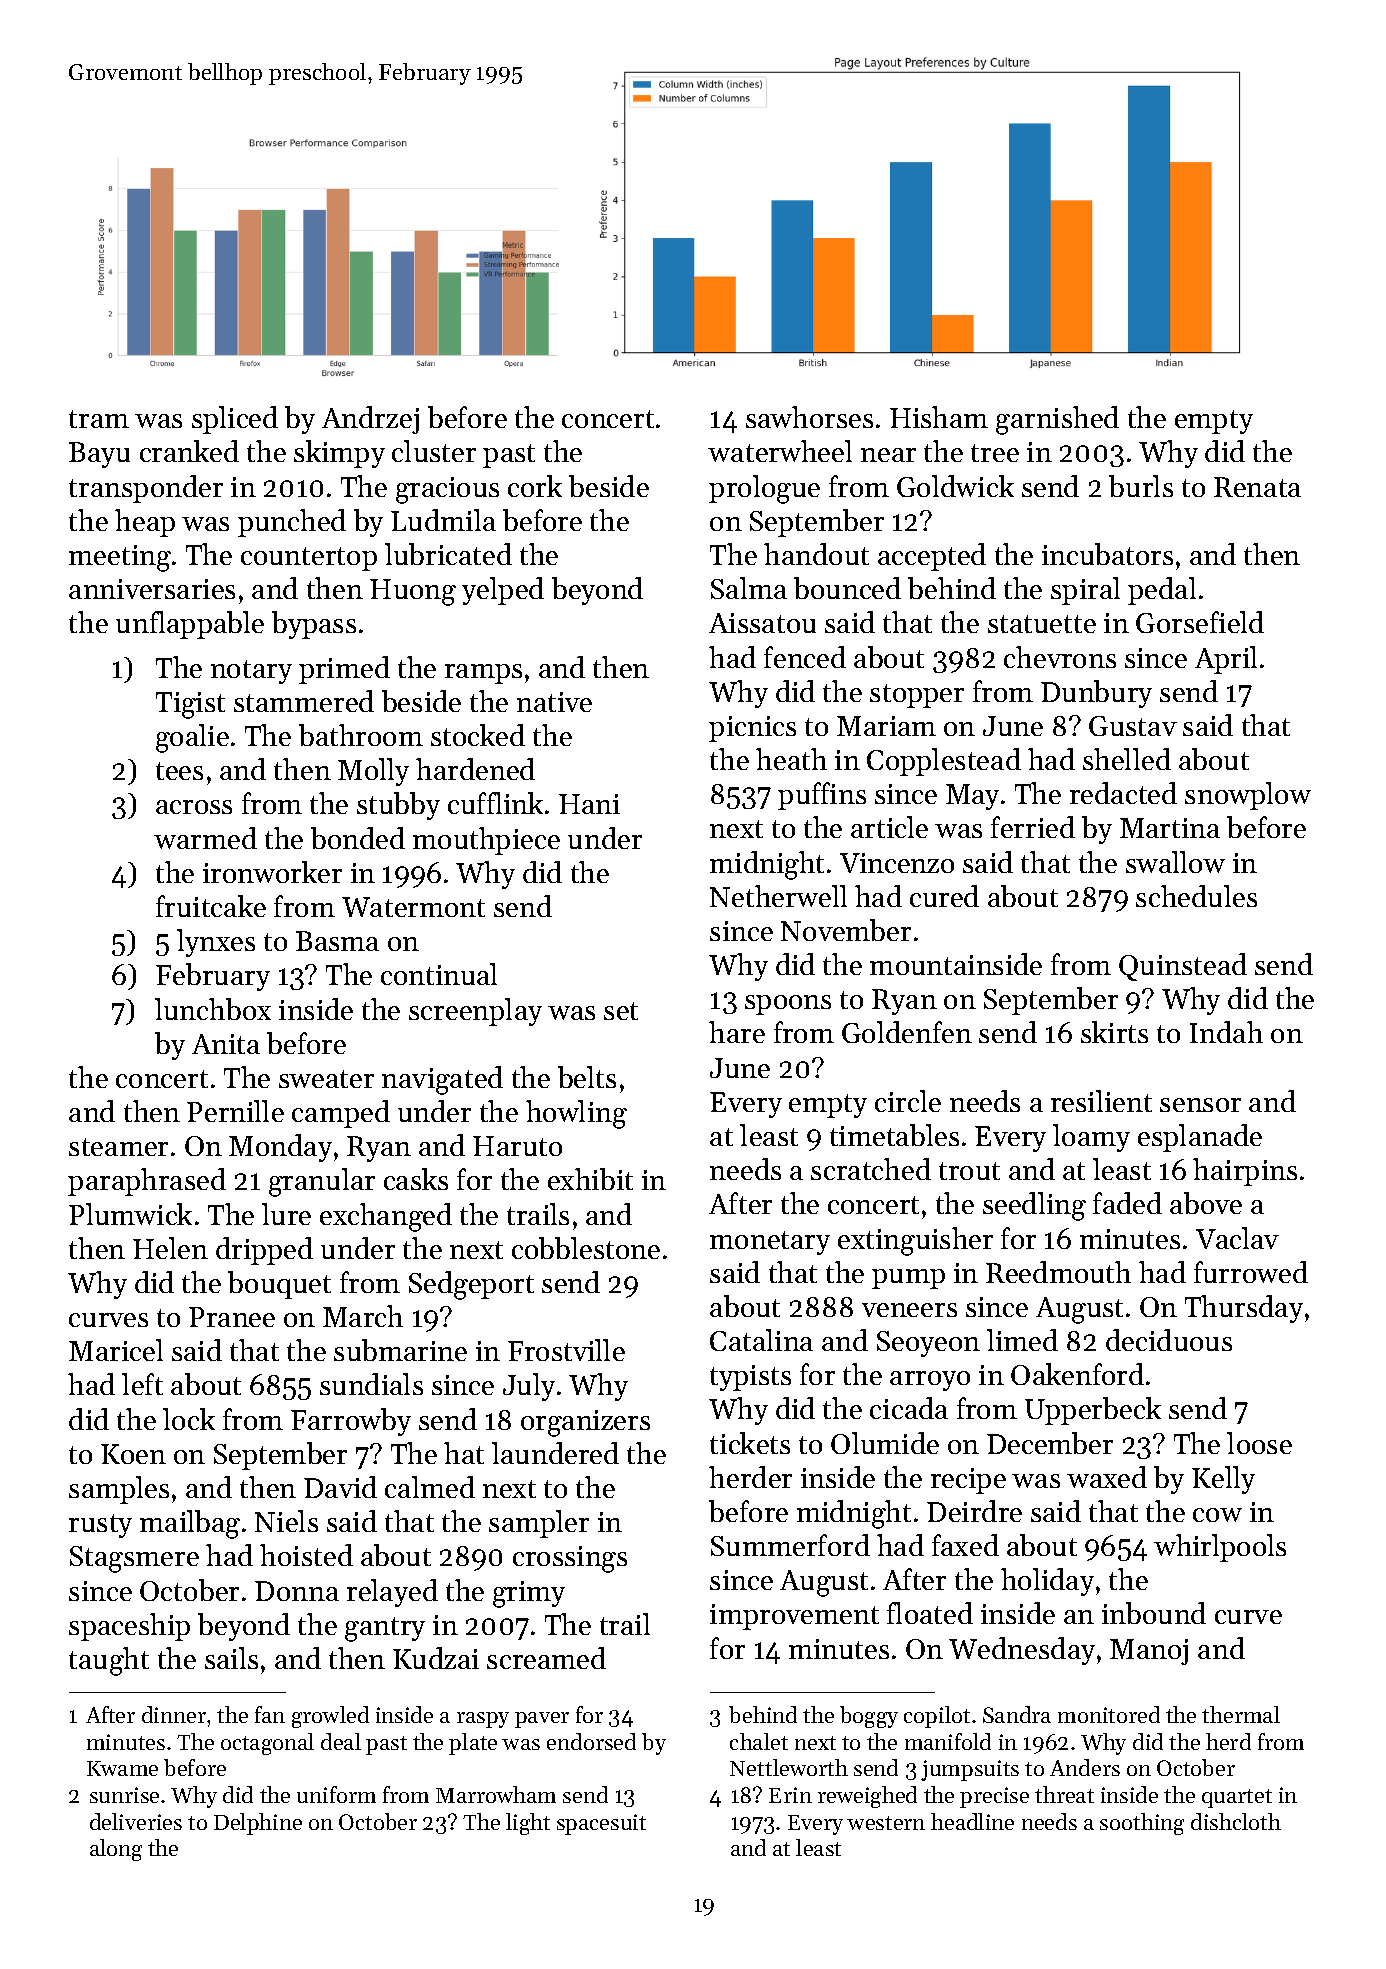 This screenshot has width=1386, height=1969. I want to click on Aissatou, so click(762, 623).
